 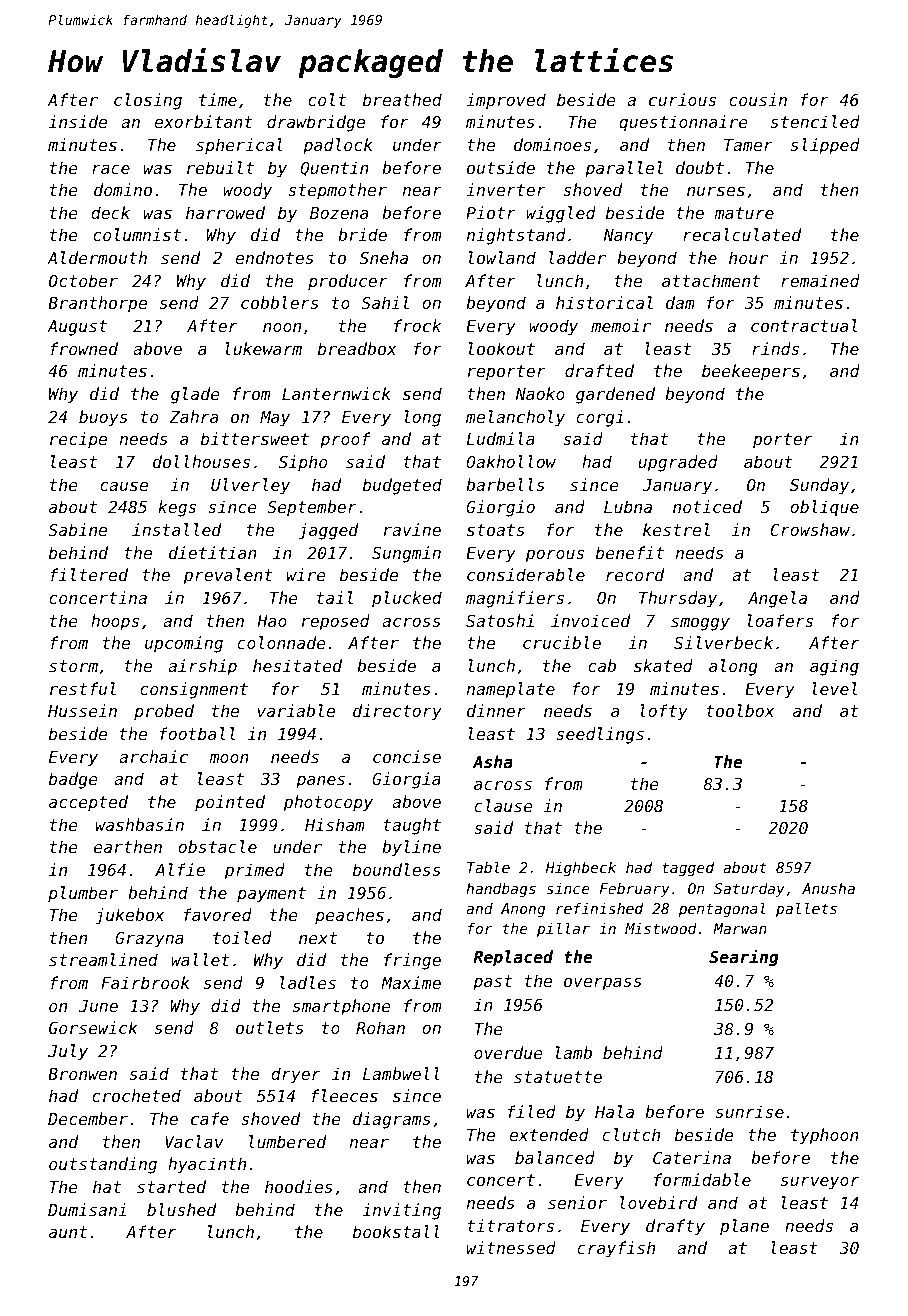 What do you see at coordinates (68, 1052) in the screenshot?
I see `July` at bounding box center [68, 1052].
